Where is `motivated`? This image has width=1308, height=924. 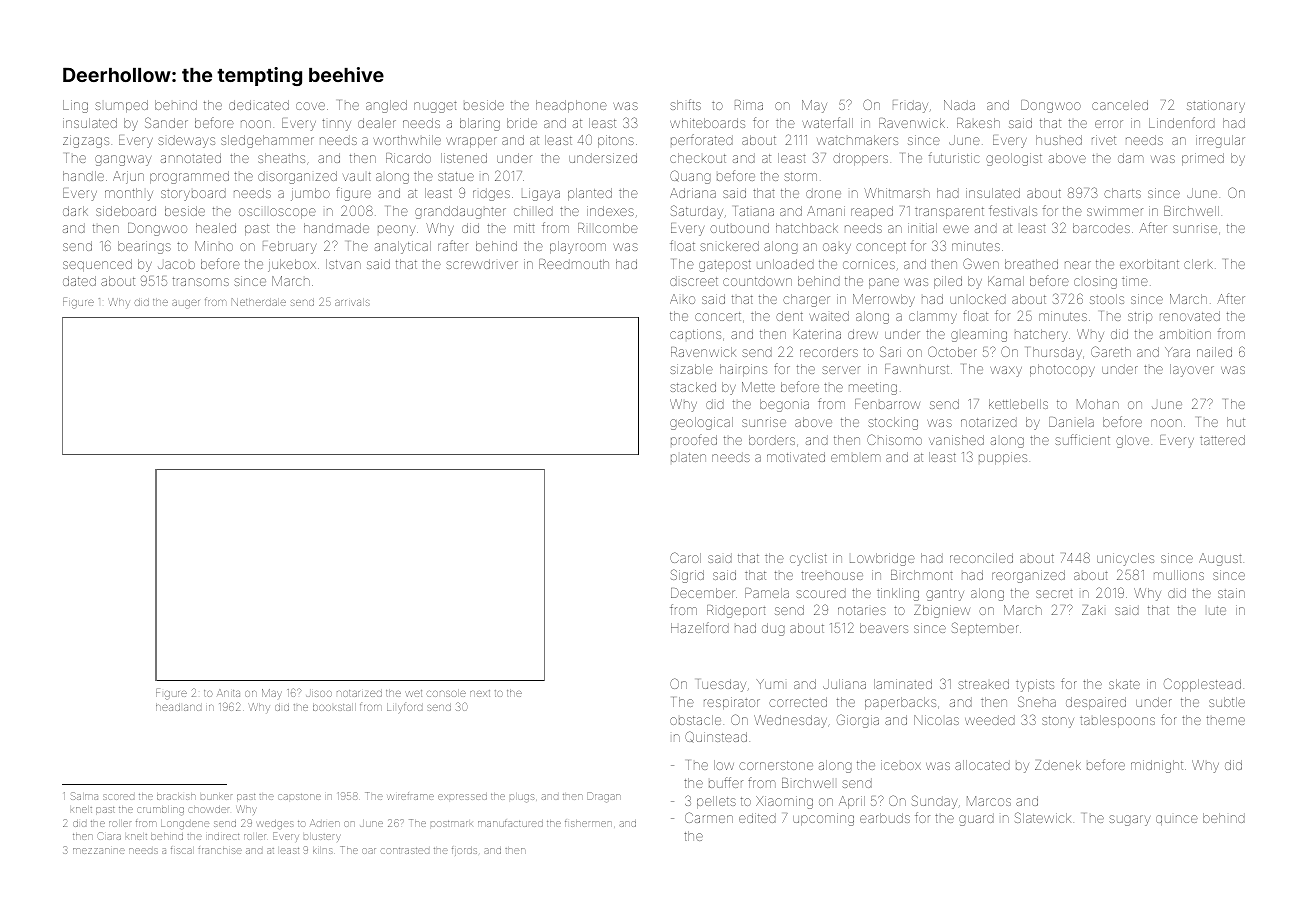 motivated is located at coordinates (796, 457).
